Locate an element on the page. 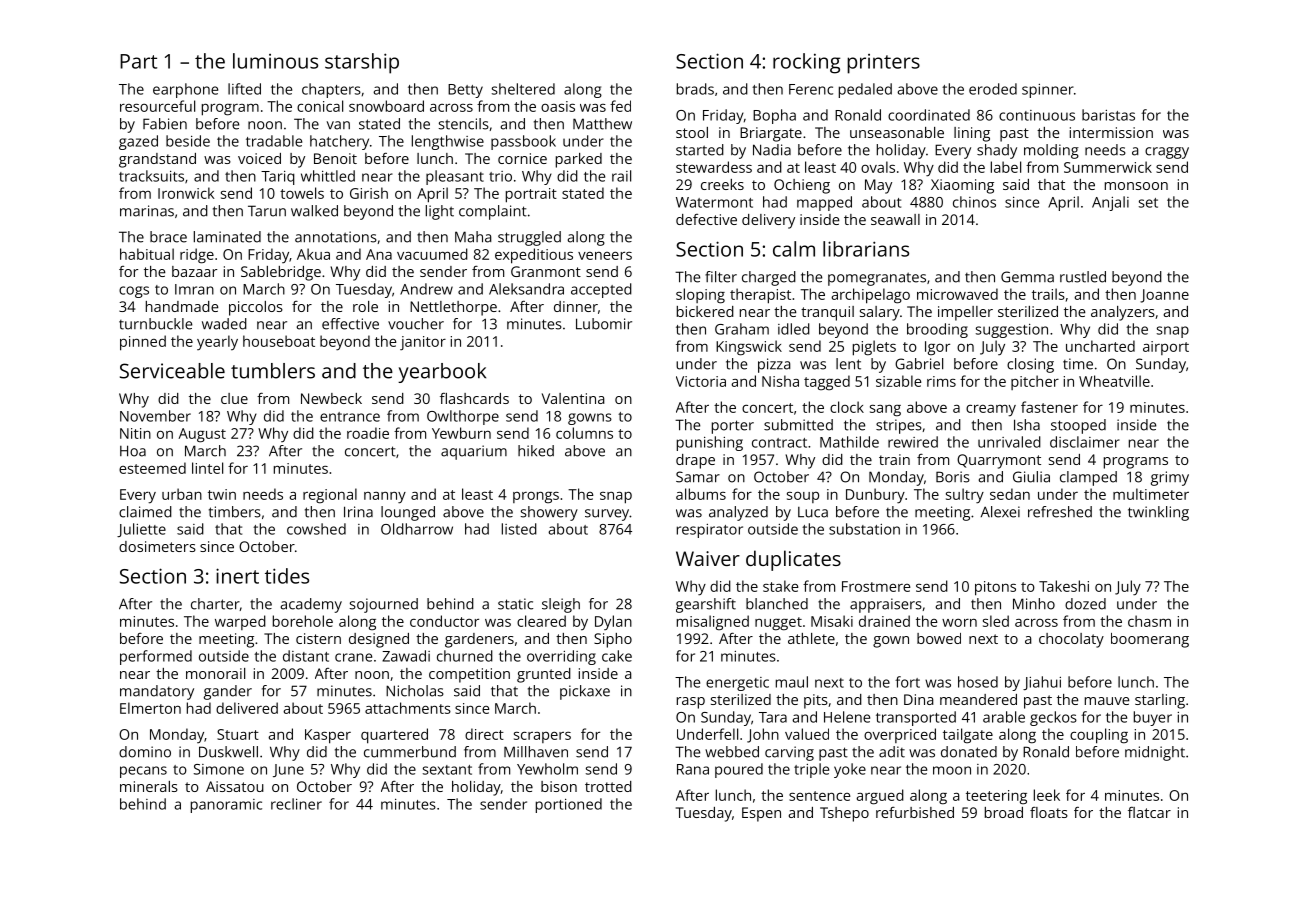  scrapers is located at coordinates (542, 737).
